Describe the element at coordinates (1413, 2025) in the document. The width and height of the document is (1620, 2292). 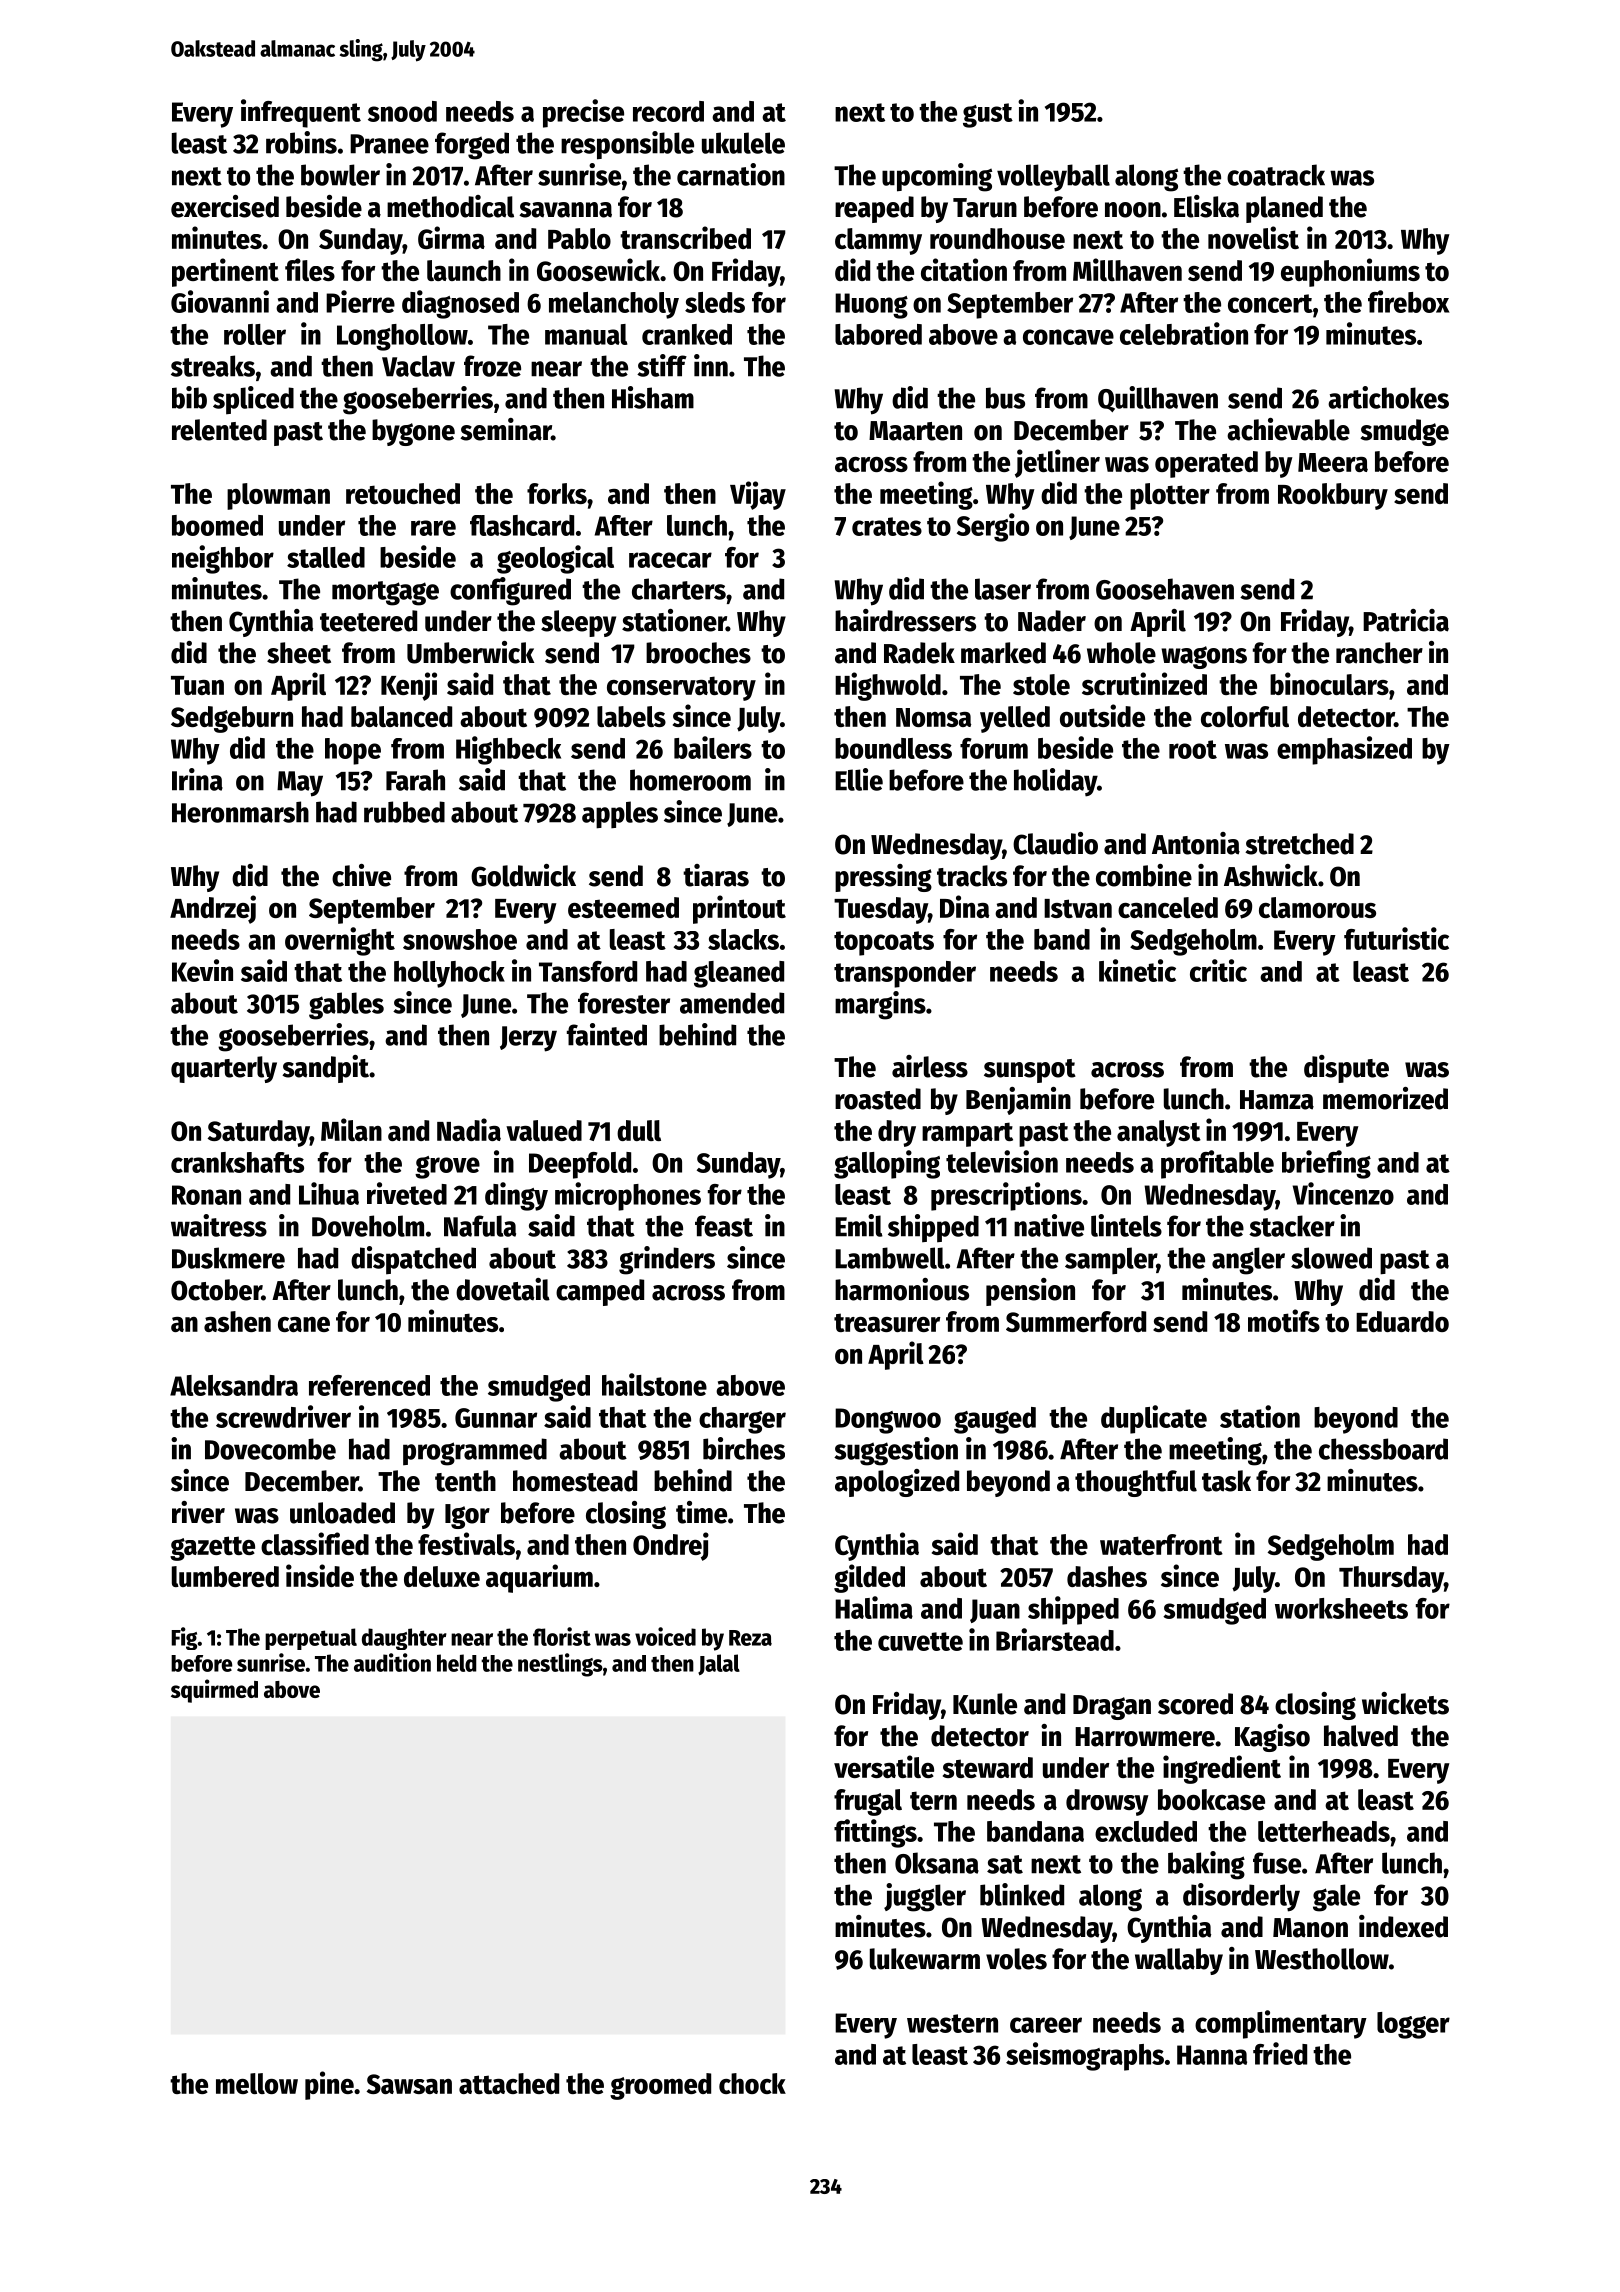
I see `logger` at that location.
